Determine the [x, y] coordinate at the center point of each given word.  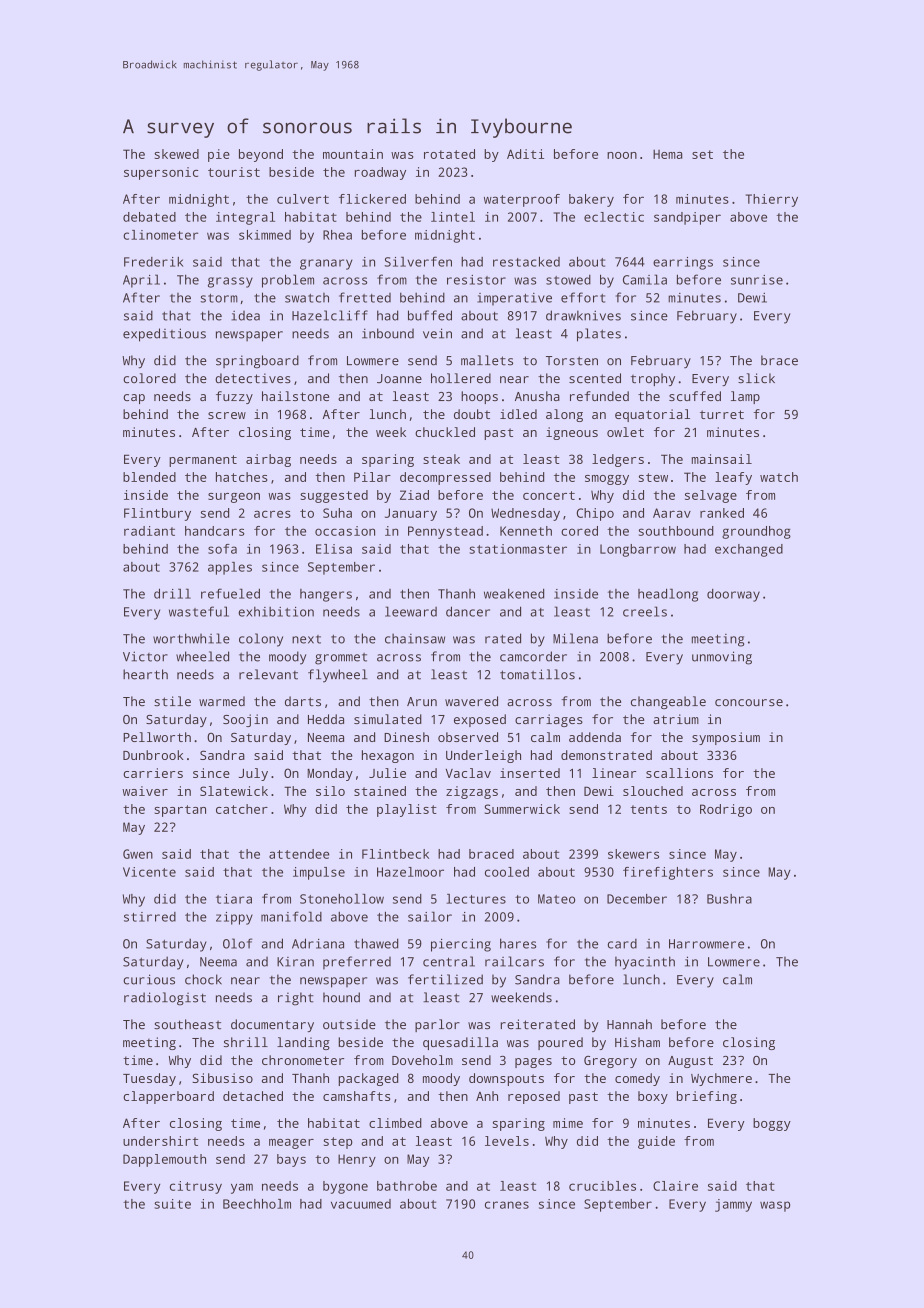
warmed [222, 701]
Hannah [629, 1024]
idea [245, 316]
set [702, 154]
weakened [514, 594]
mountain [353, 154]
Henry [357, 1160]
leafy [733, 478]
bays [291, 1160]
